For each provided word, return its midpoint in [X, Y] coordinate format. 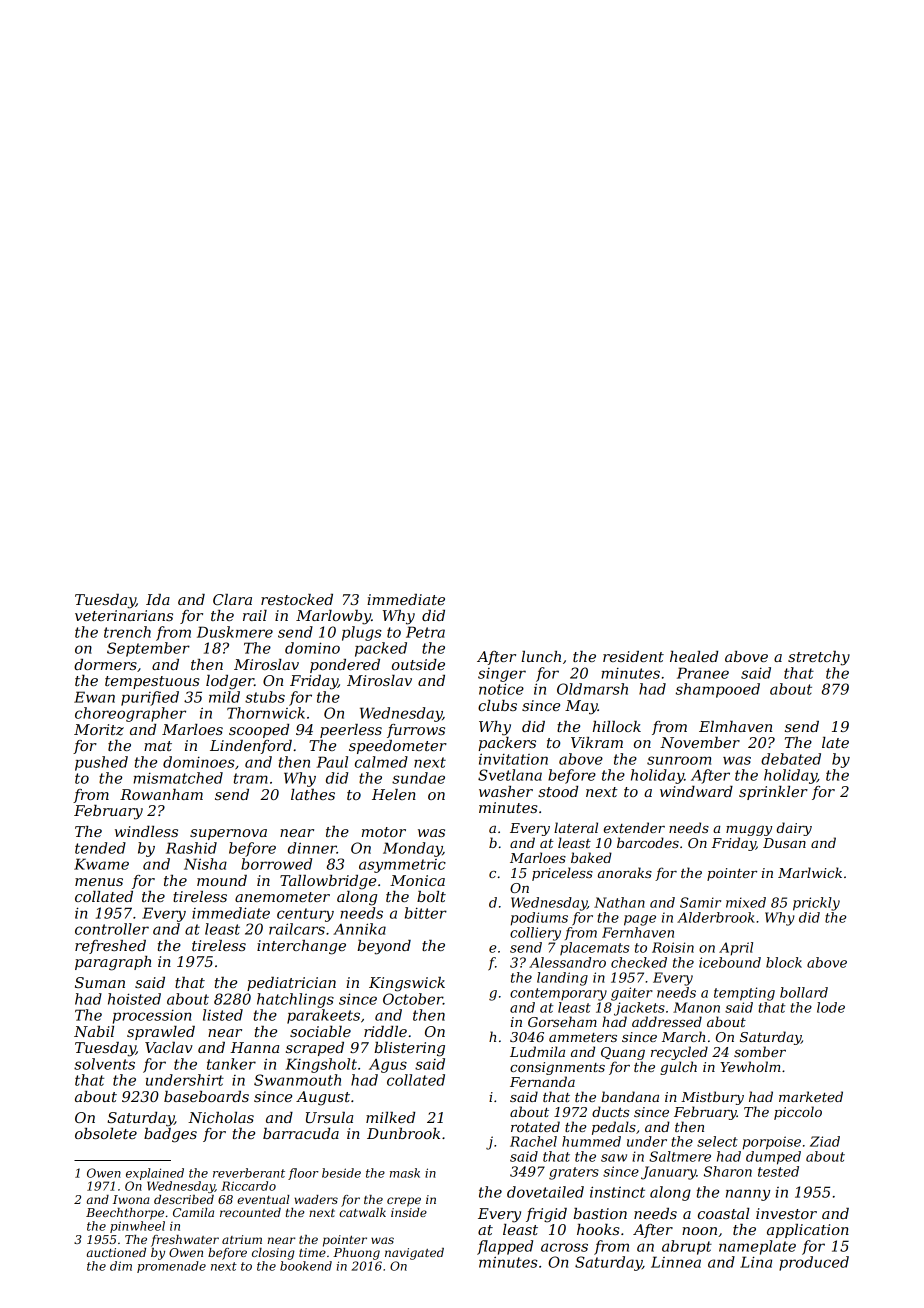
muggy [749, 831]
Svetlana [510, 775]
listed [223, 1015]
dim [121, 1266]
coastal [724, 1213]
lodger [230, 682]
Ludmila [537, 1051]
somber [760, 1051]
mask [405, 1173]
